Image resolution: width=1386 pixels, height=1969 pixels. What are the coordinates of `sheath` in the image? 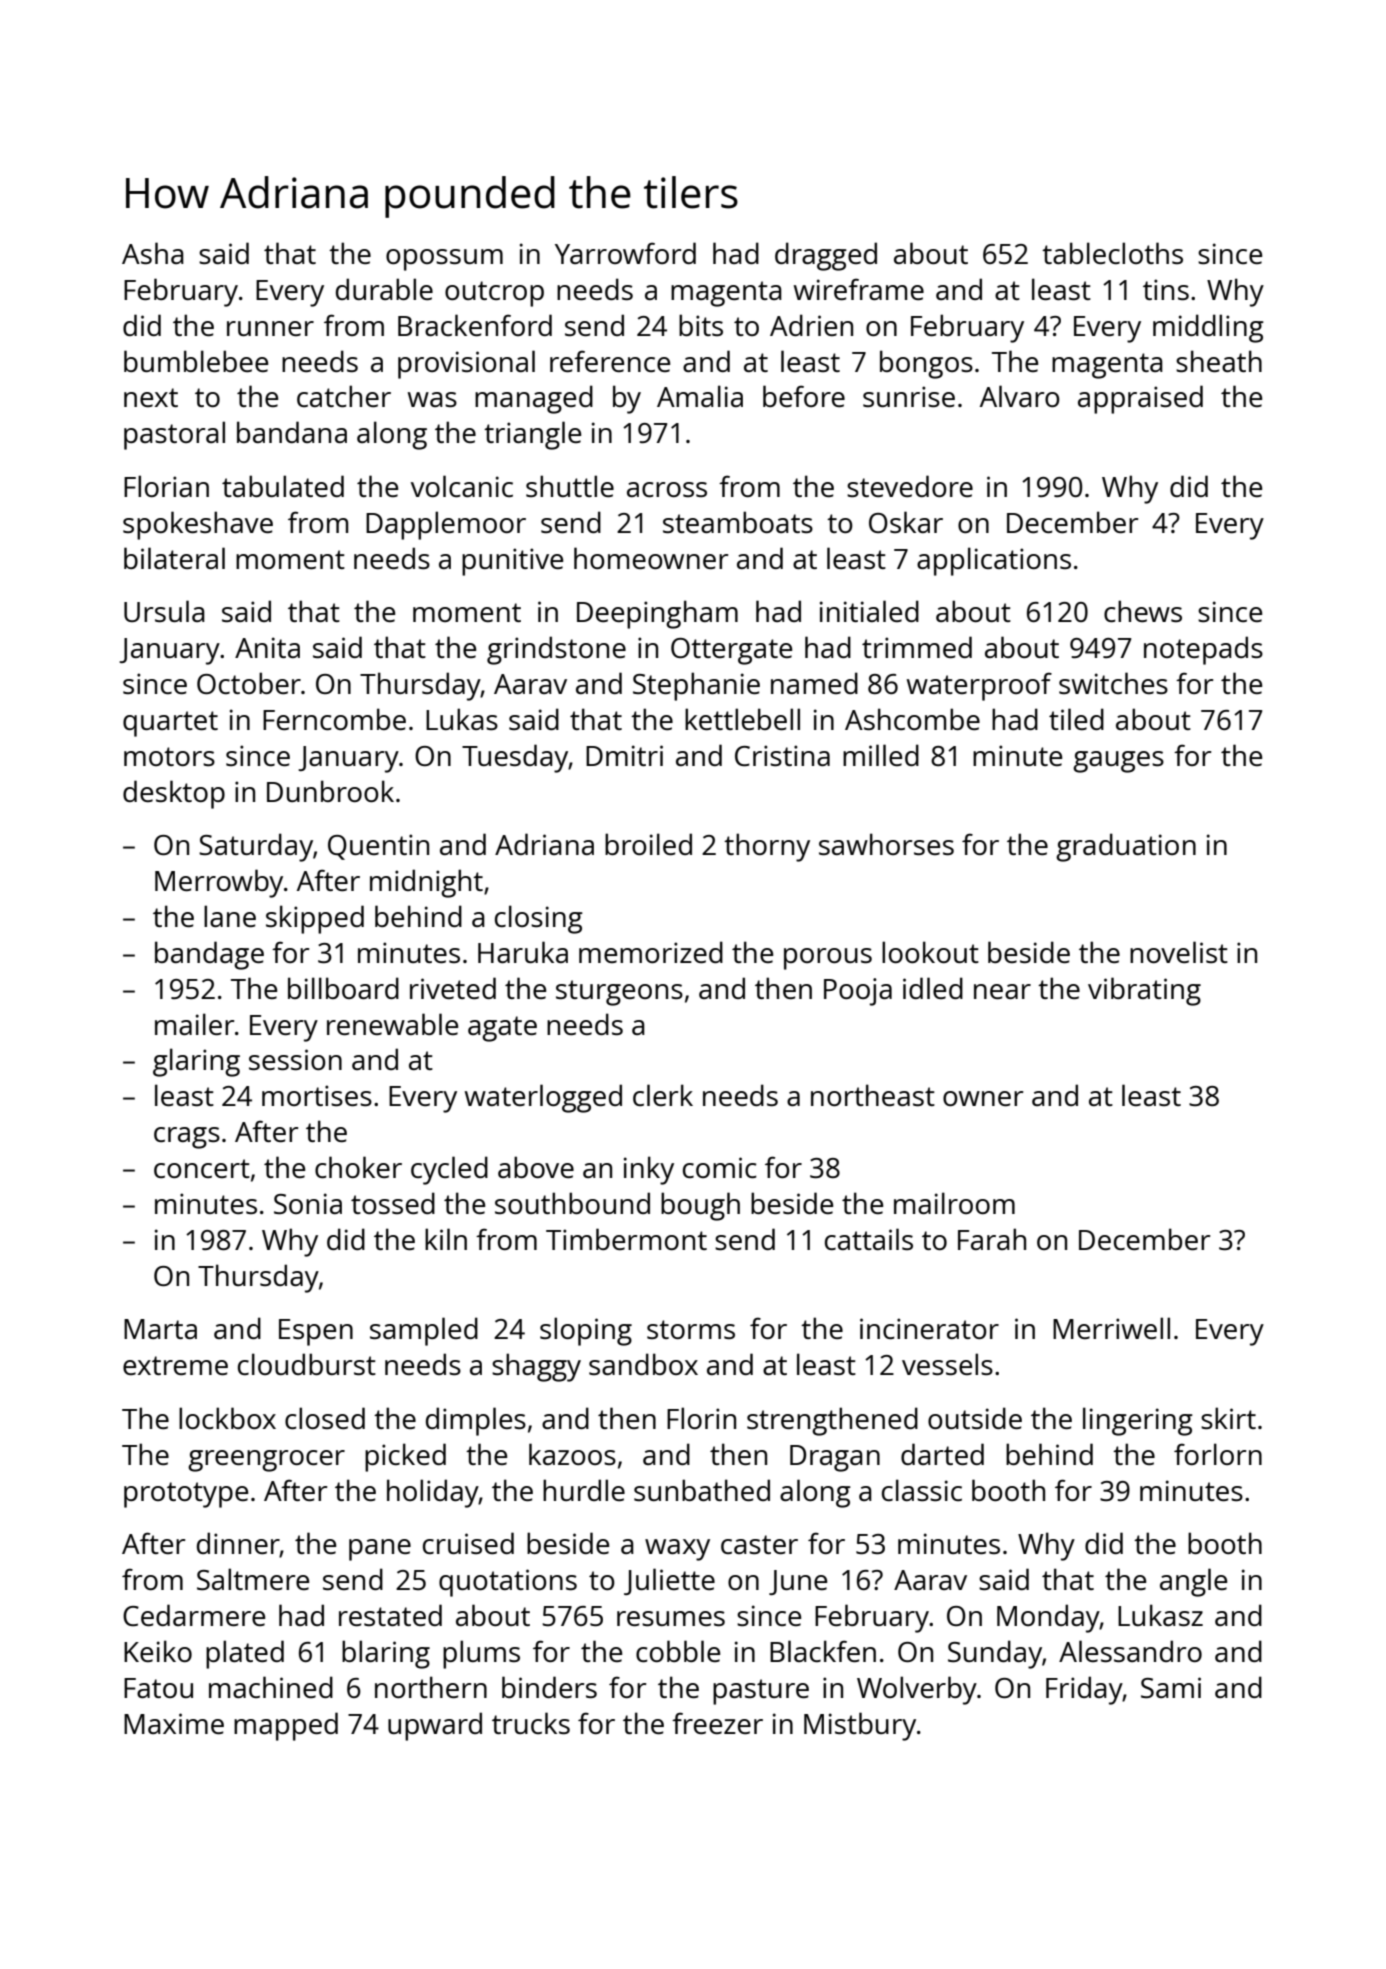 It's located at (1219, 361).
